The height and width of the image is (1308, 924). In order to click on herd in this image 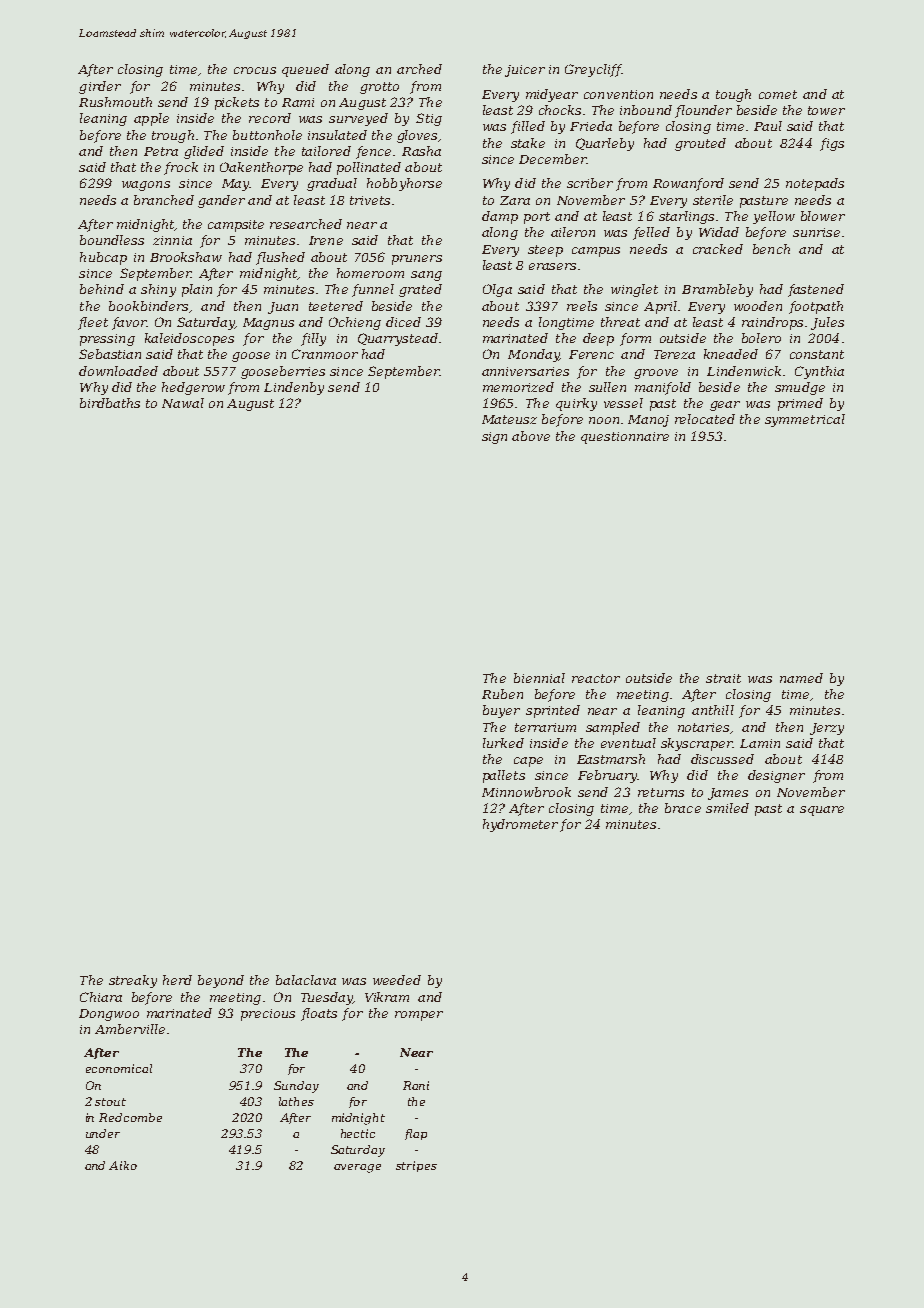, I will do `click(177, 980)`.
